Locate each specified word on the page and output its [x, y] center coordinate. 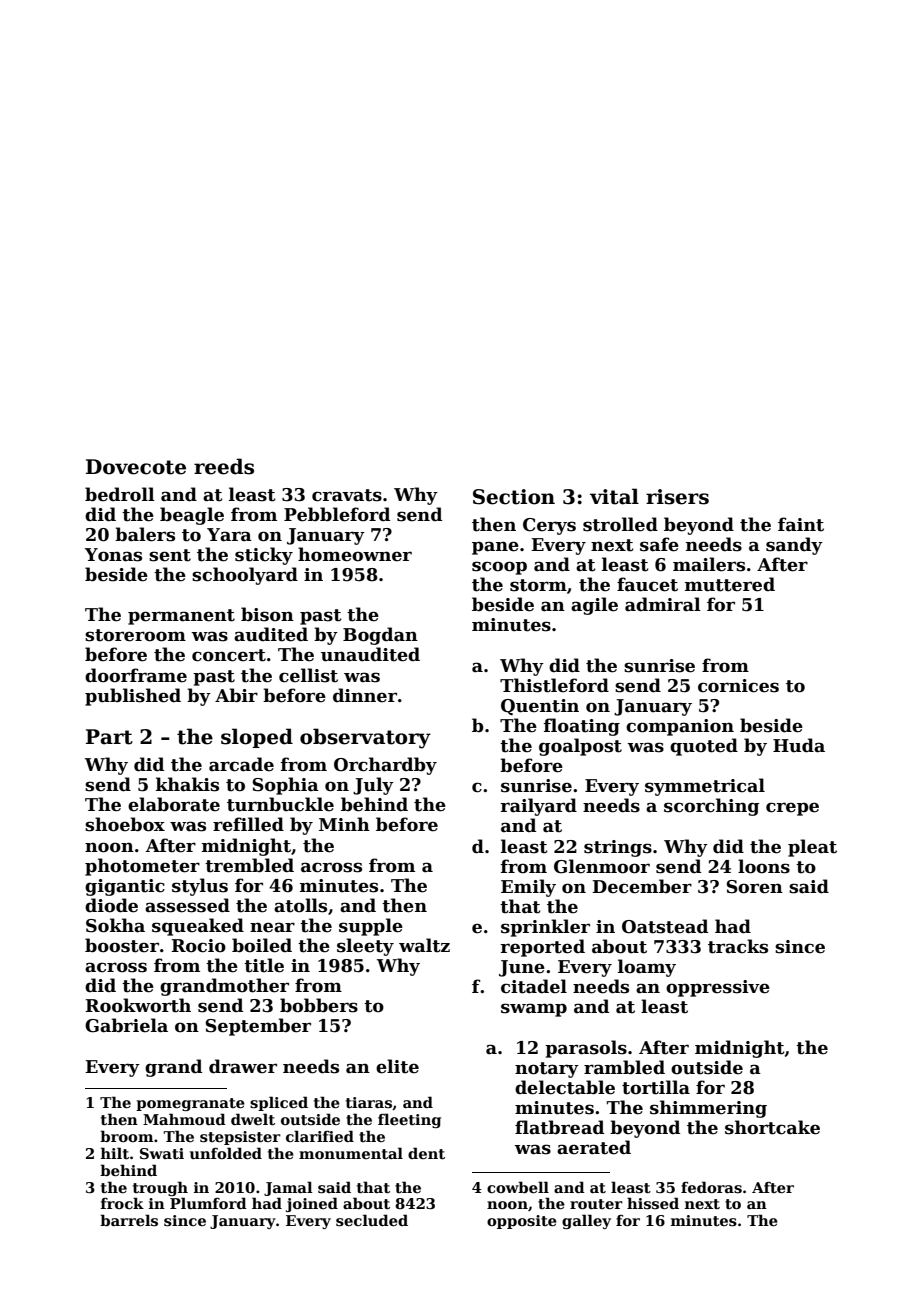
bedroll [120, 494]
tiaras [369, 1102]
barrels [129, 1220]
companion [680, 727]
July [373, 786]
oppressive [718, 988]
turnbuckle [280, 804]
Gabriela [126, 1025]
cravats [347, 495]
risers [677, 497]
